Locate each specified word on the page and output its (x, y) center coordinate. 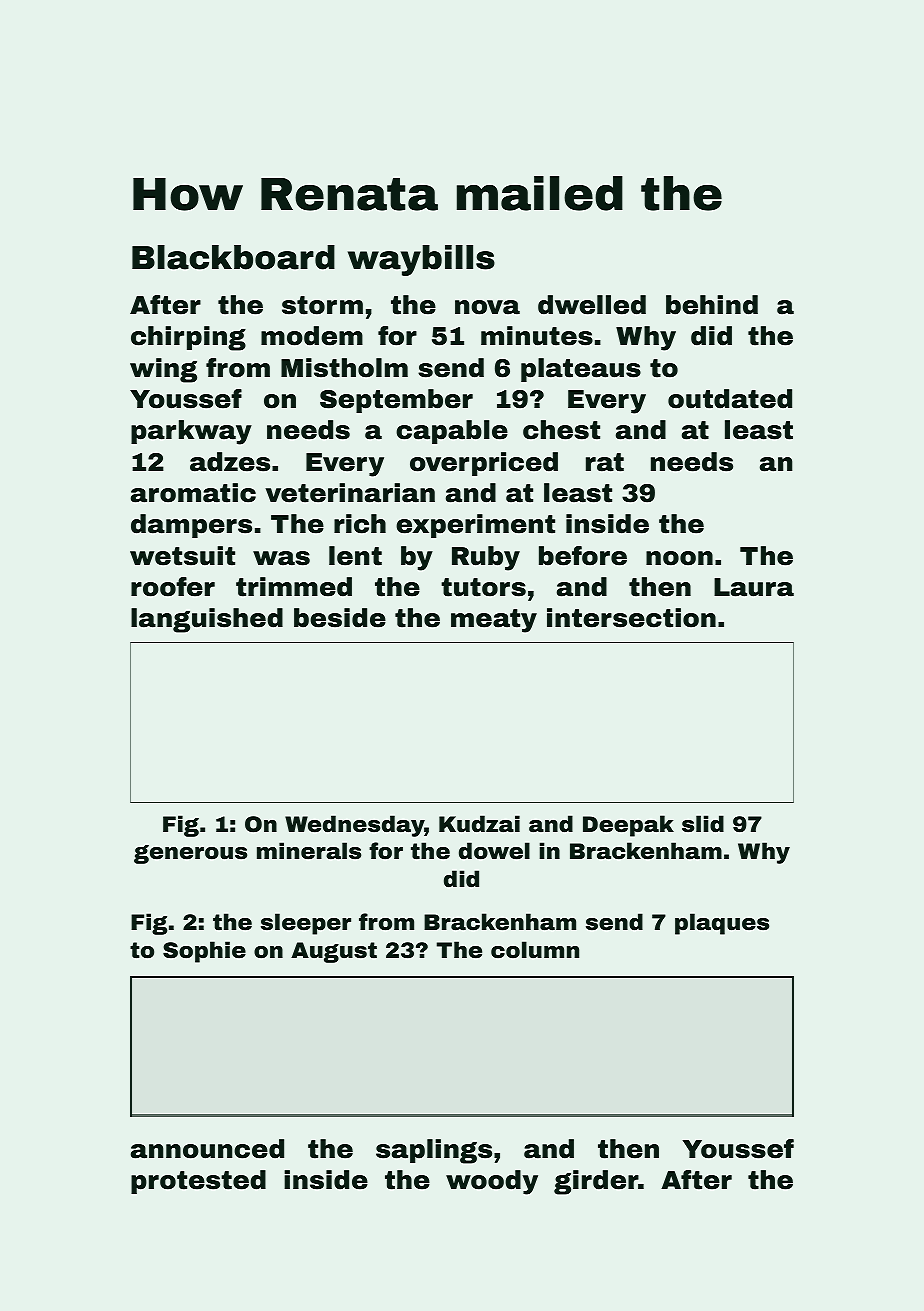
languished (207, 620)
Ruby (486, 558)
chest (561, 430)
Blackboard (233, 257)
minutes (537, 336)
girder (596, 1182)
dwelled (592, 305)
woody (492, 1182)
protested (198, 1182)
